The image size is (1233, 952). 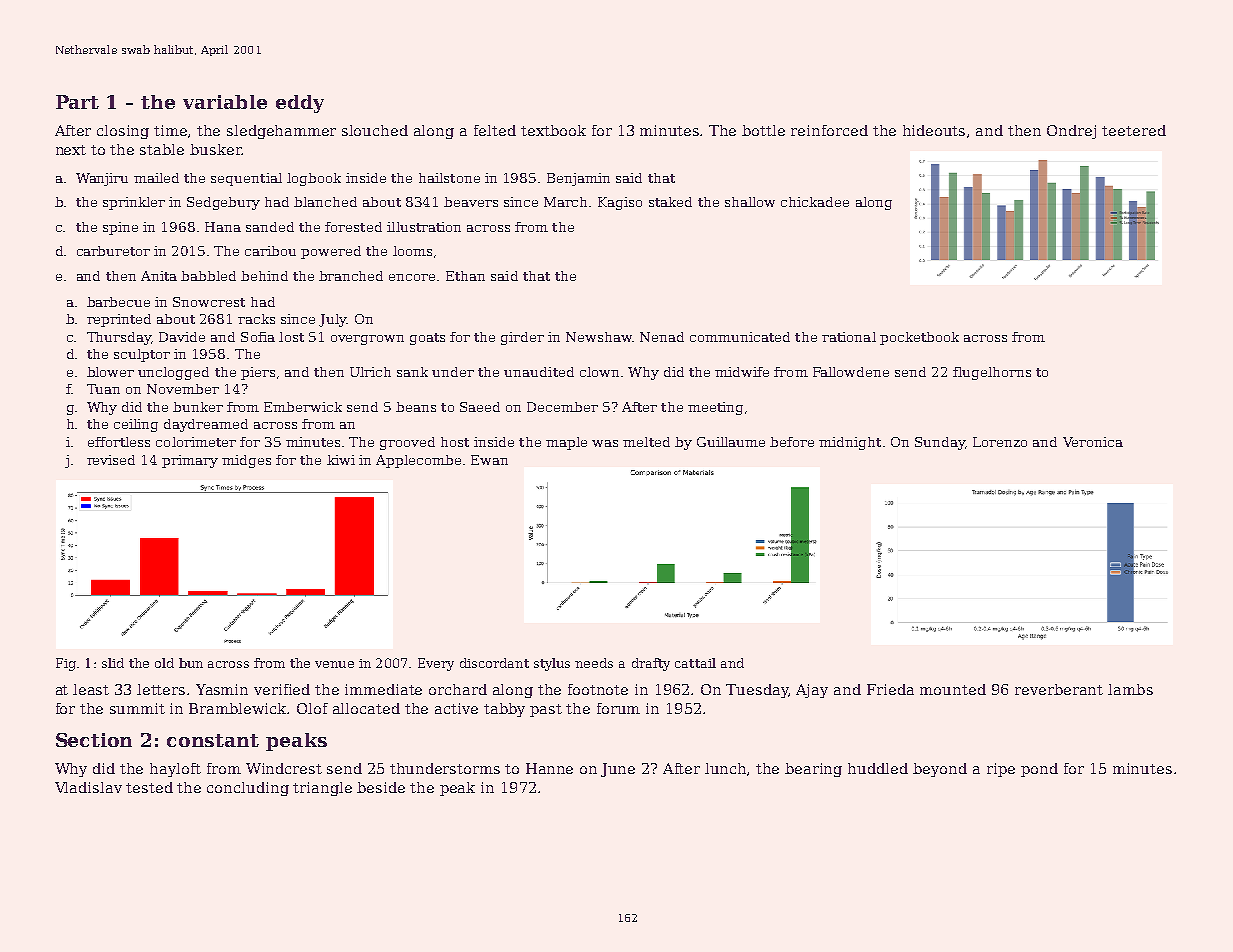 What do you see at coordinates (94, 740) in the page?
I see `Section` at bounding box center [94, 740].
